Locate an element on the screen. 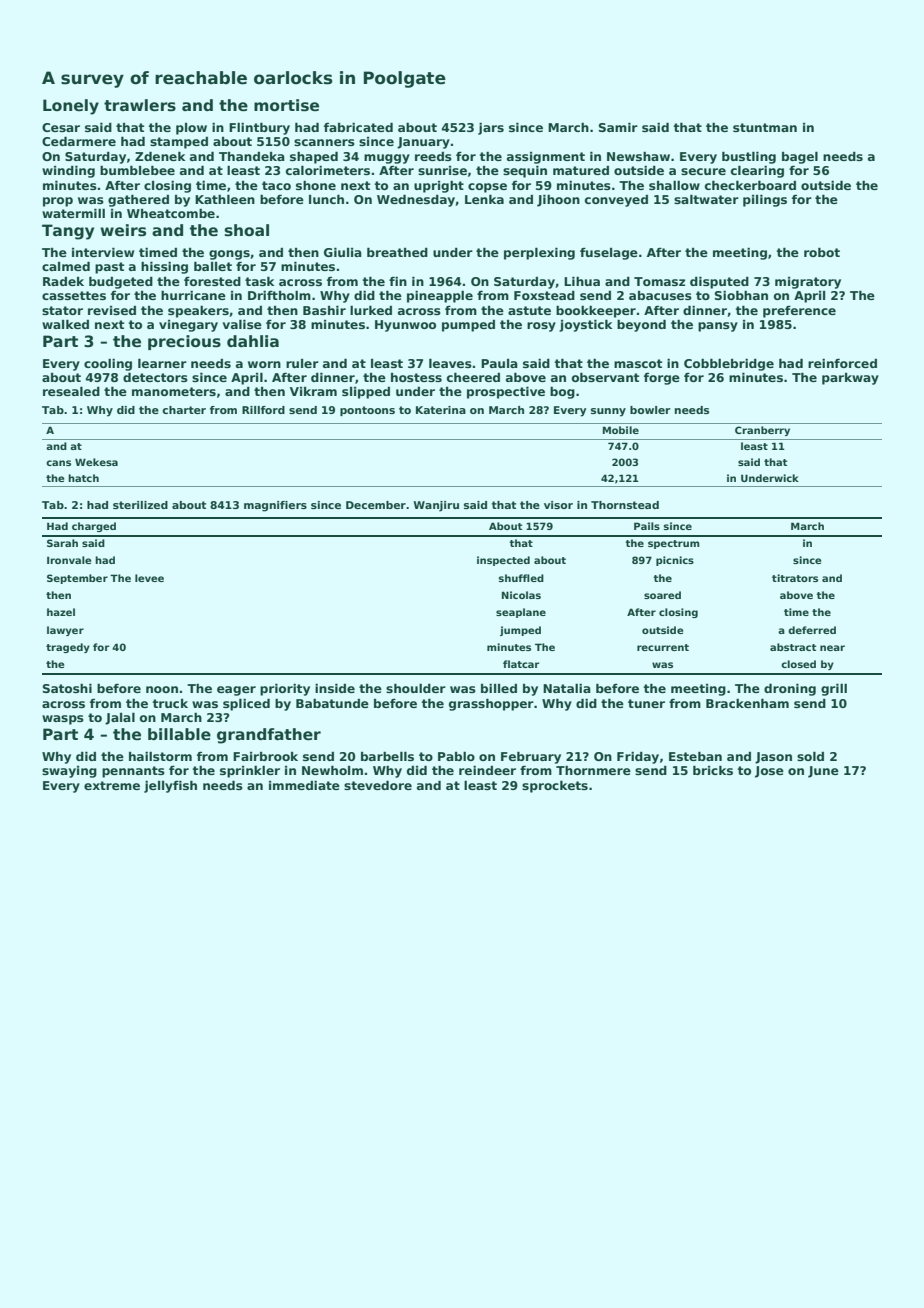 This screenshot has height=1308, width=924. Samir is located at coordinates (618, 127).
